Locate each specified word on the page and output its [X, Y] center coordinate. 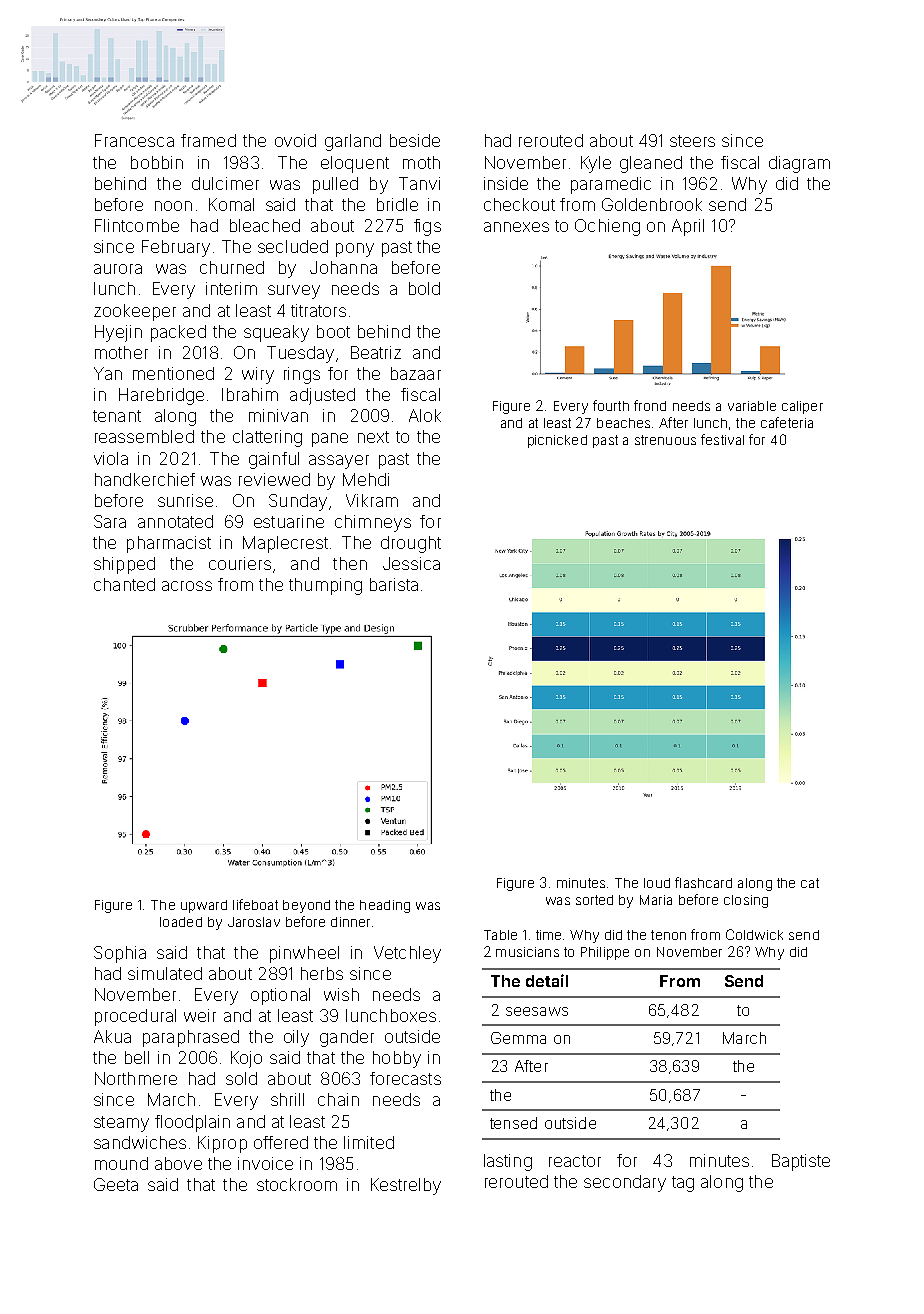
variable [752, 406]
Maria [656, 900]
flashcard [703, 882]
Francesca [134, 140]
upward [204, 906]
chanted [124, 584]
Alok [425, 415]
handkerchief [145, 479]
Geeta [116, 1184]
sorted [594, 900]
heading [385, 906]
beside [415, 140]
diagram [799, 164]
